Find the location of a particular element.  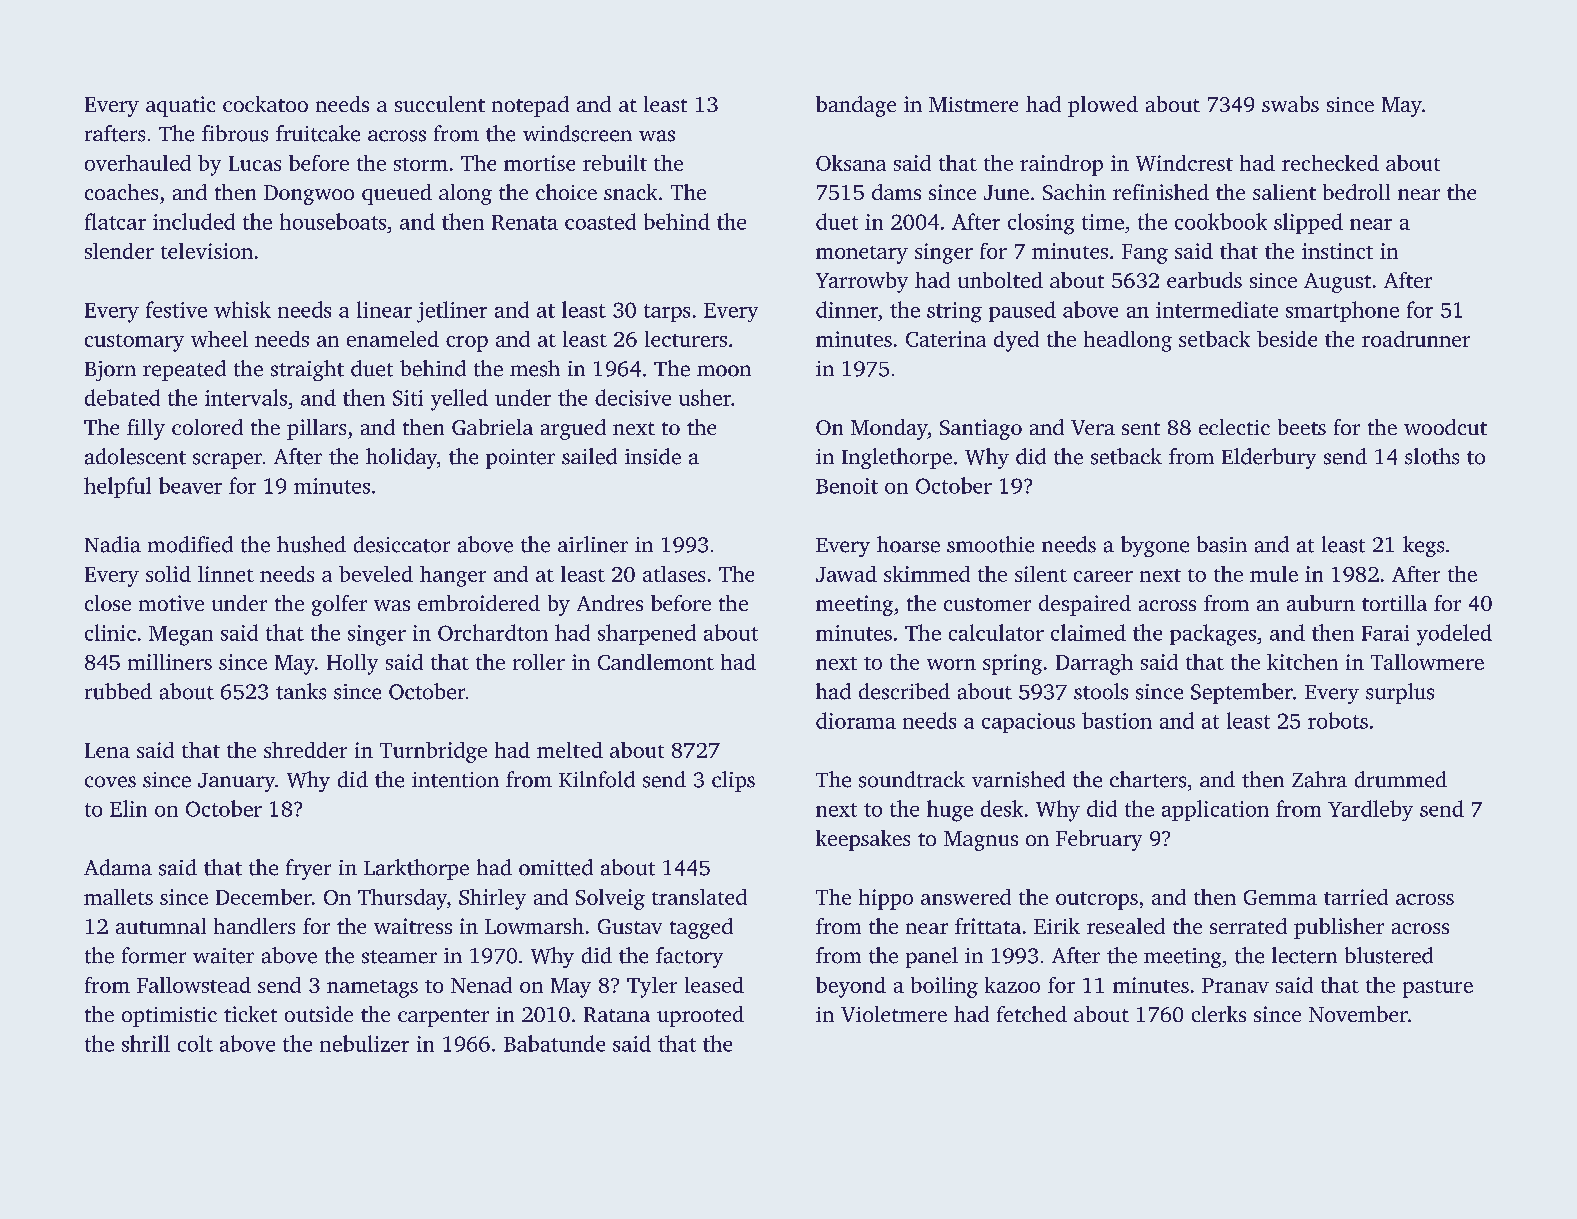

August is located at coordinates (1337, 283).
